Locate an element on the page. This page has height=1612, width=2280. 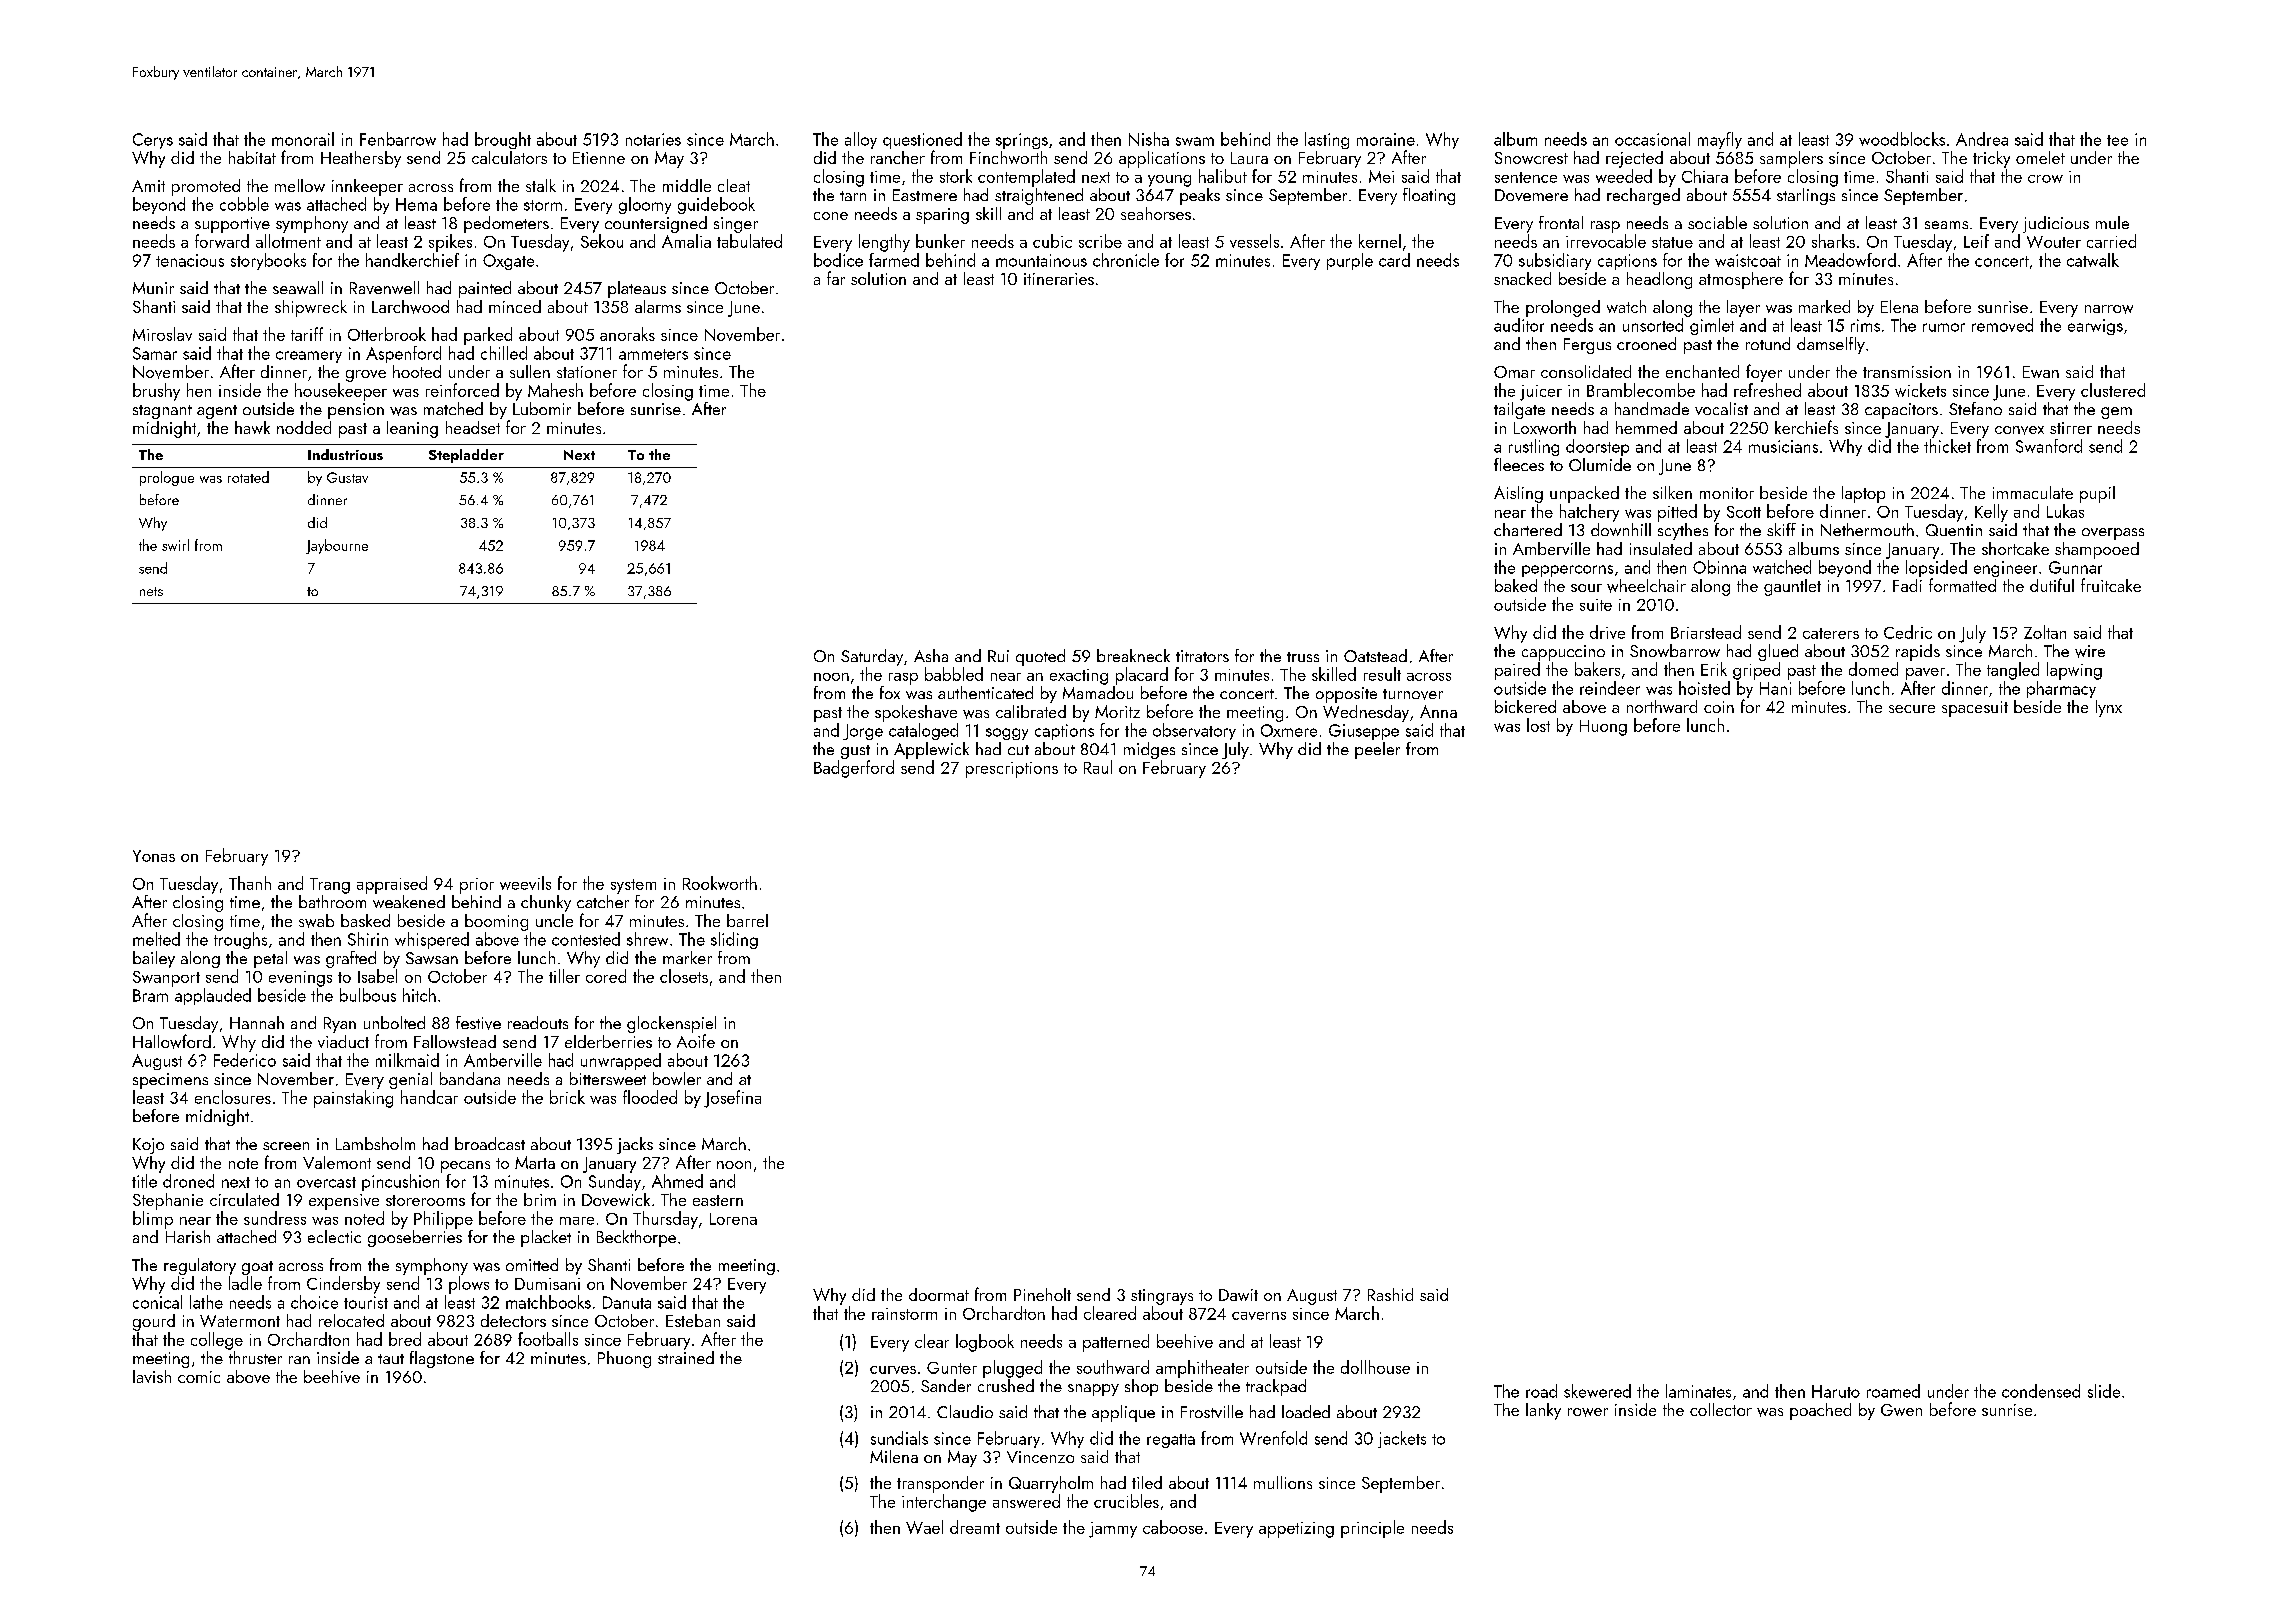
woodblocks is located at coordinates (1902, 139).
